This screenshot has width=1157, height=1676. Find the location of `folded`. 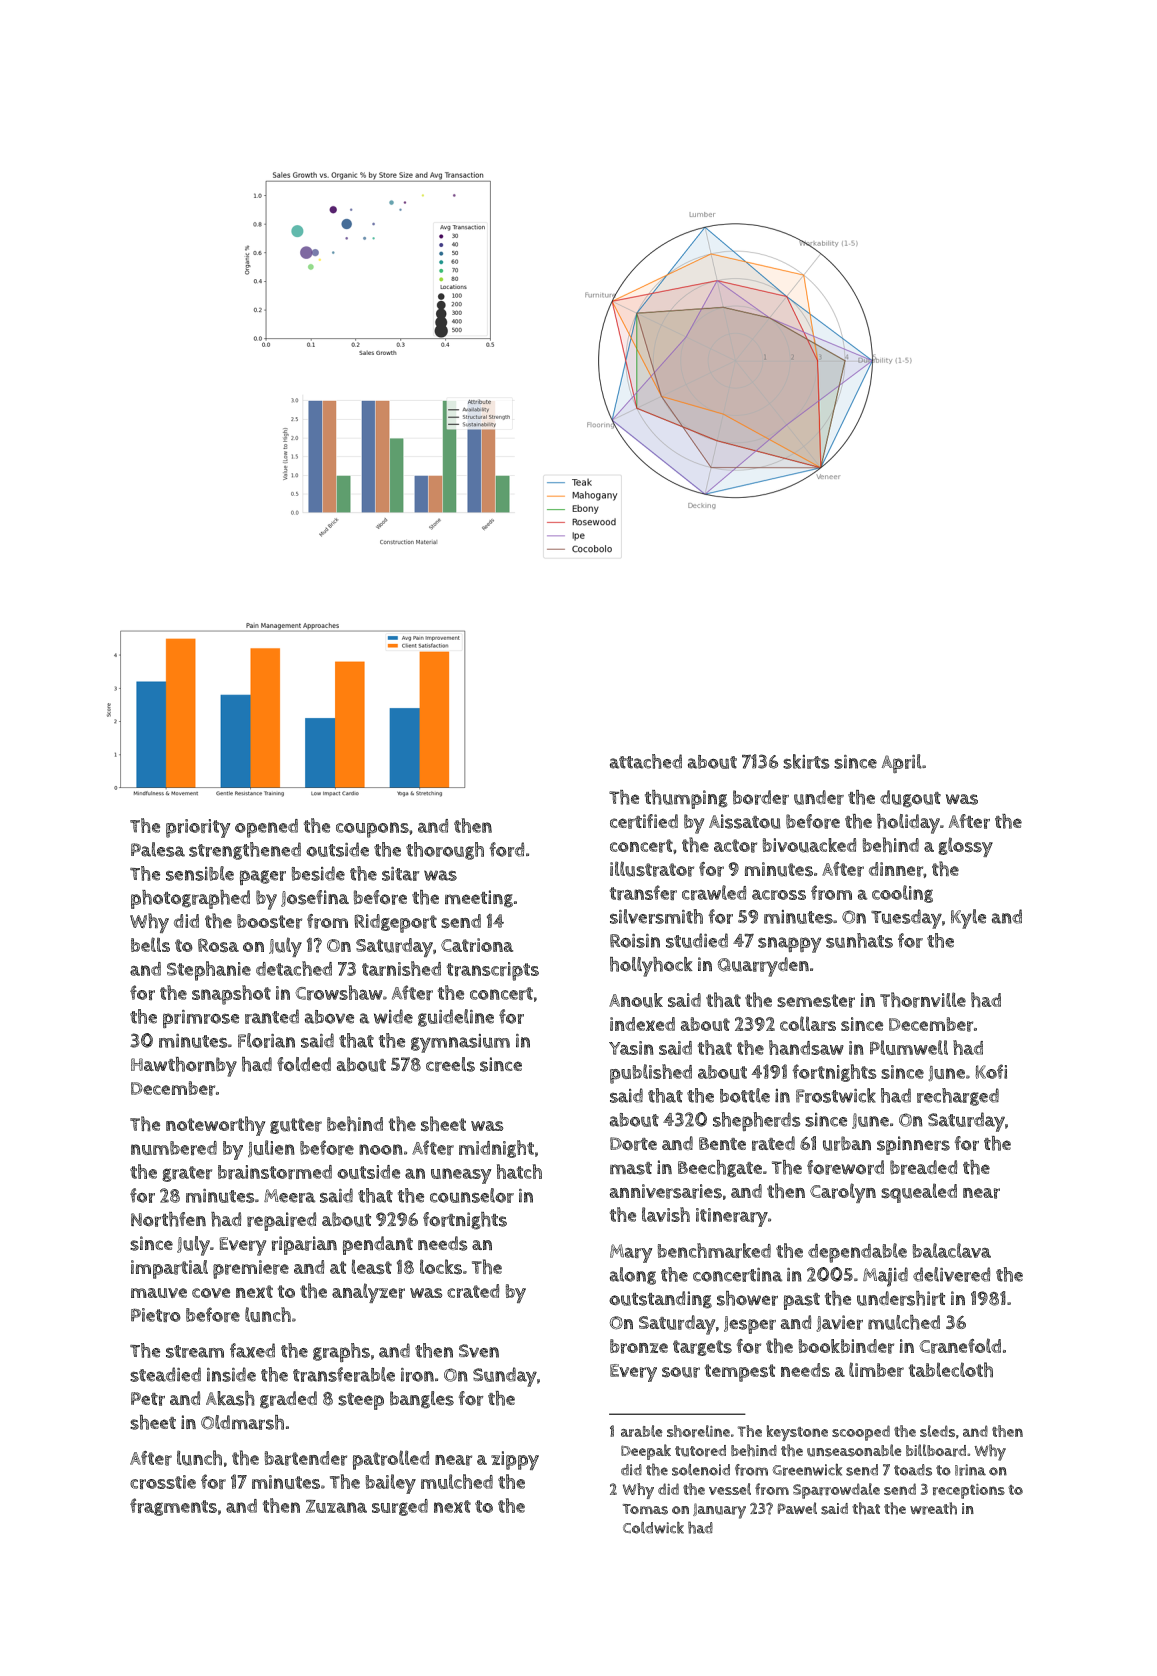

folded is located at coordinates (304, 1064).
